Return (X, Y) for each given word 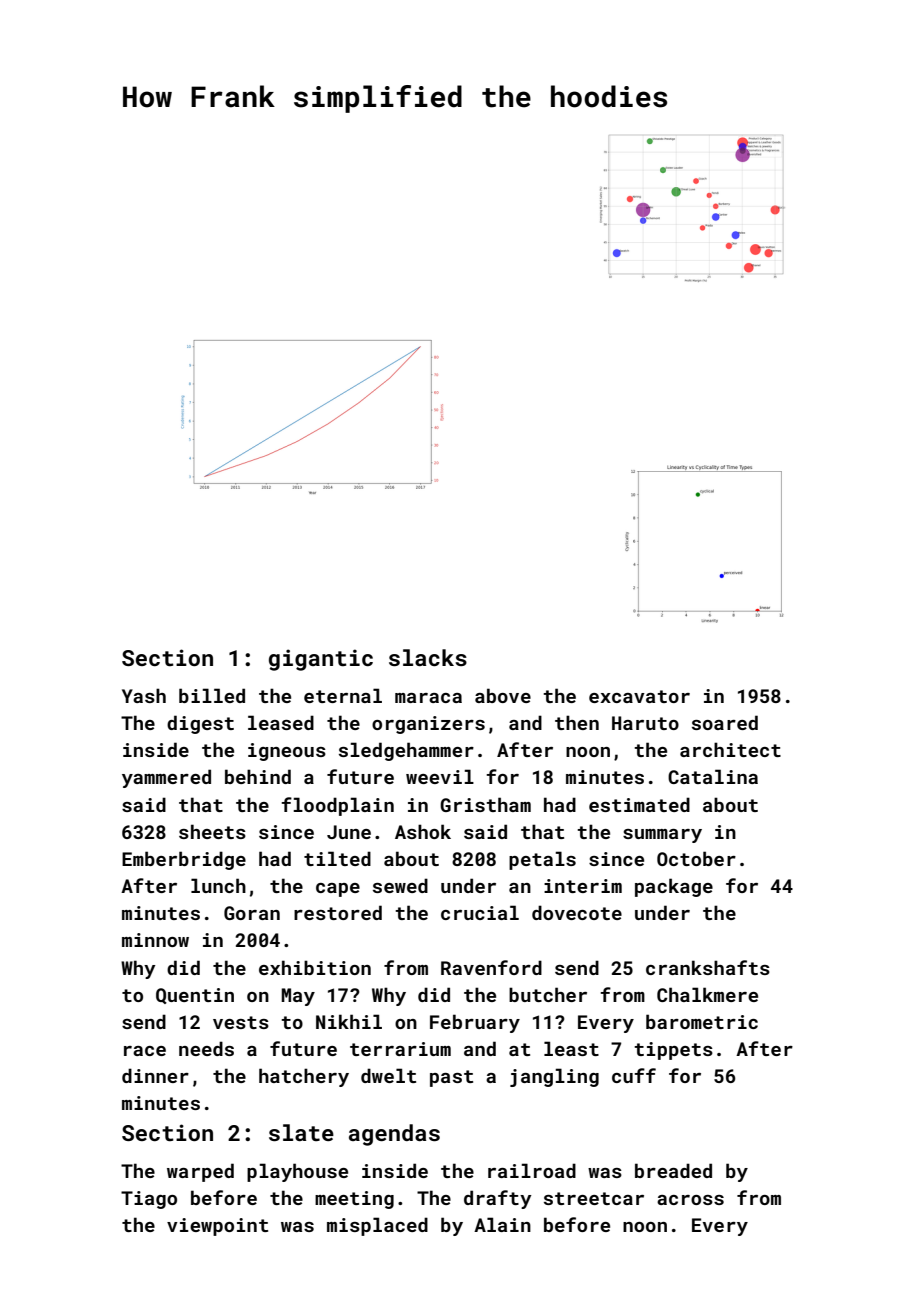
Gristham (485, 804)
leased (281, 722)
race (145, 1051)
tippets (673, 1051)
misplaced (377, 1226)
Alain (502, 1224)
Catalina (713, 776)
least (571, 1048)
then (577, 722)
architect (730, 749)
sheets (212, 831)
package (674, 887)
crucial (480, 912)
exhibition (315, 967)
